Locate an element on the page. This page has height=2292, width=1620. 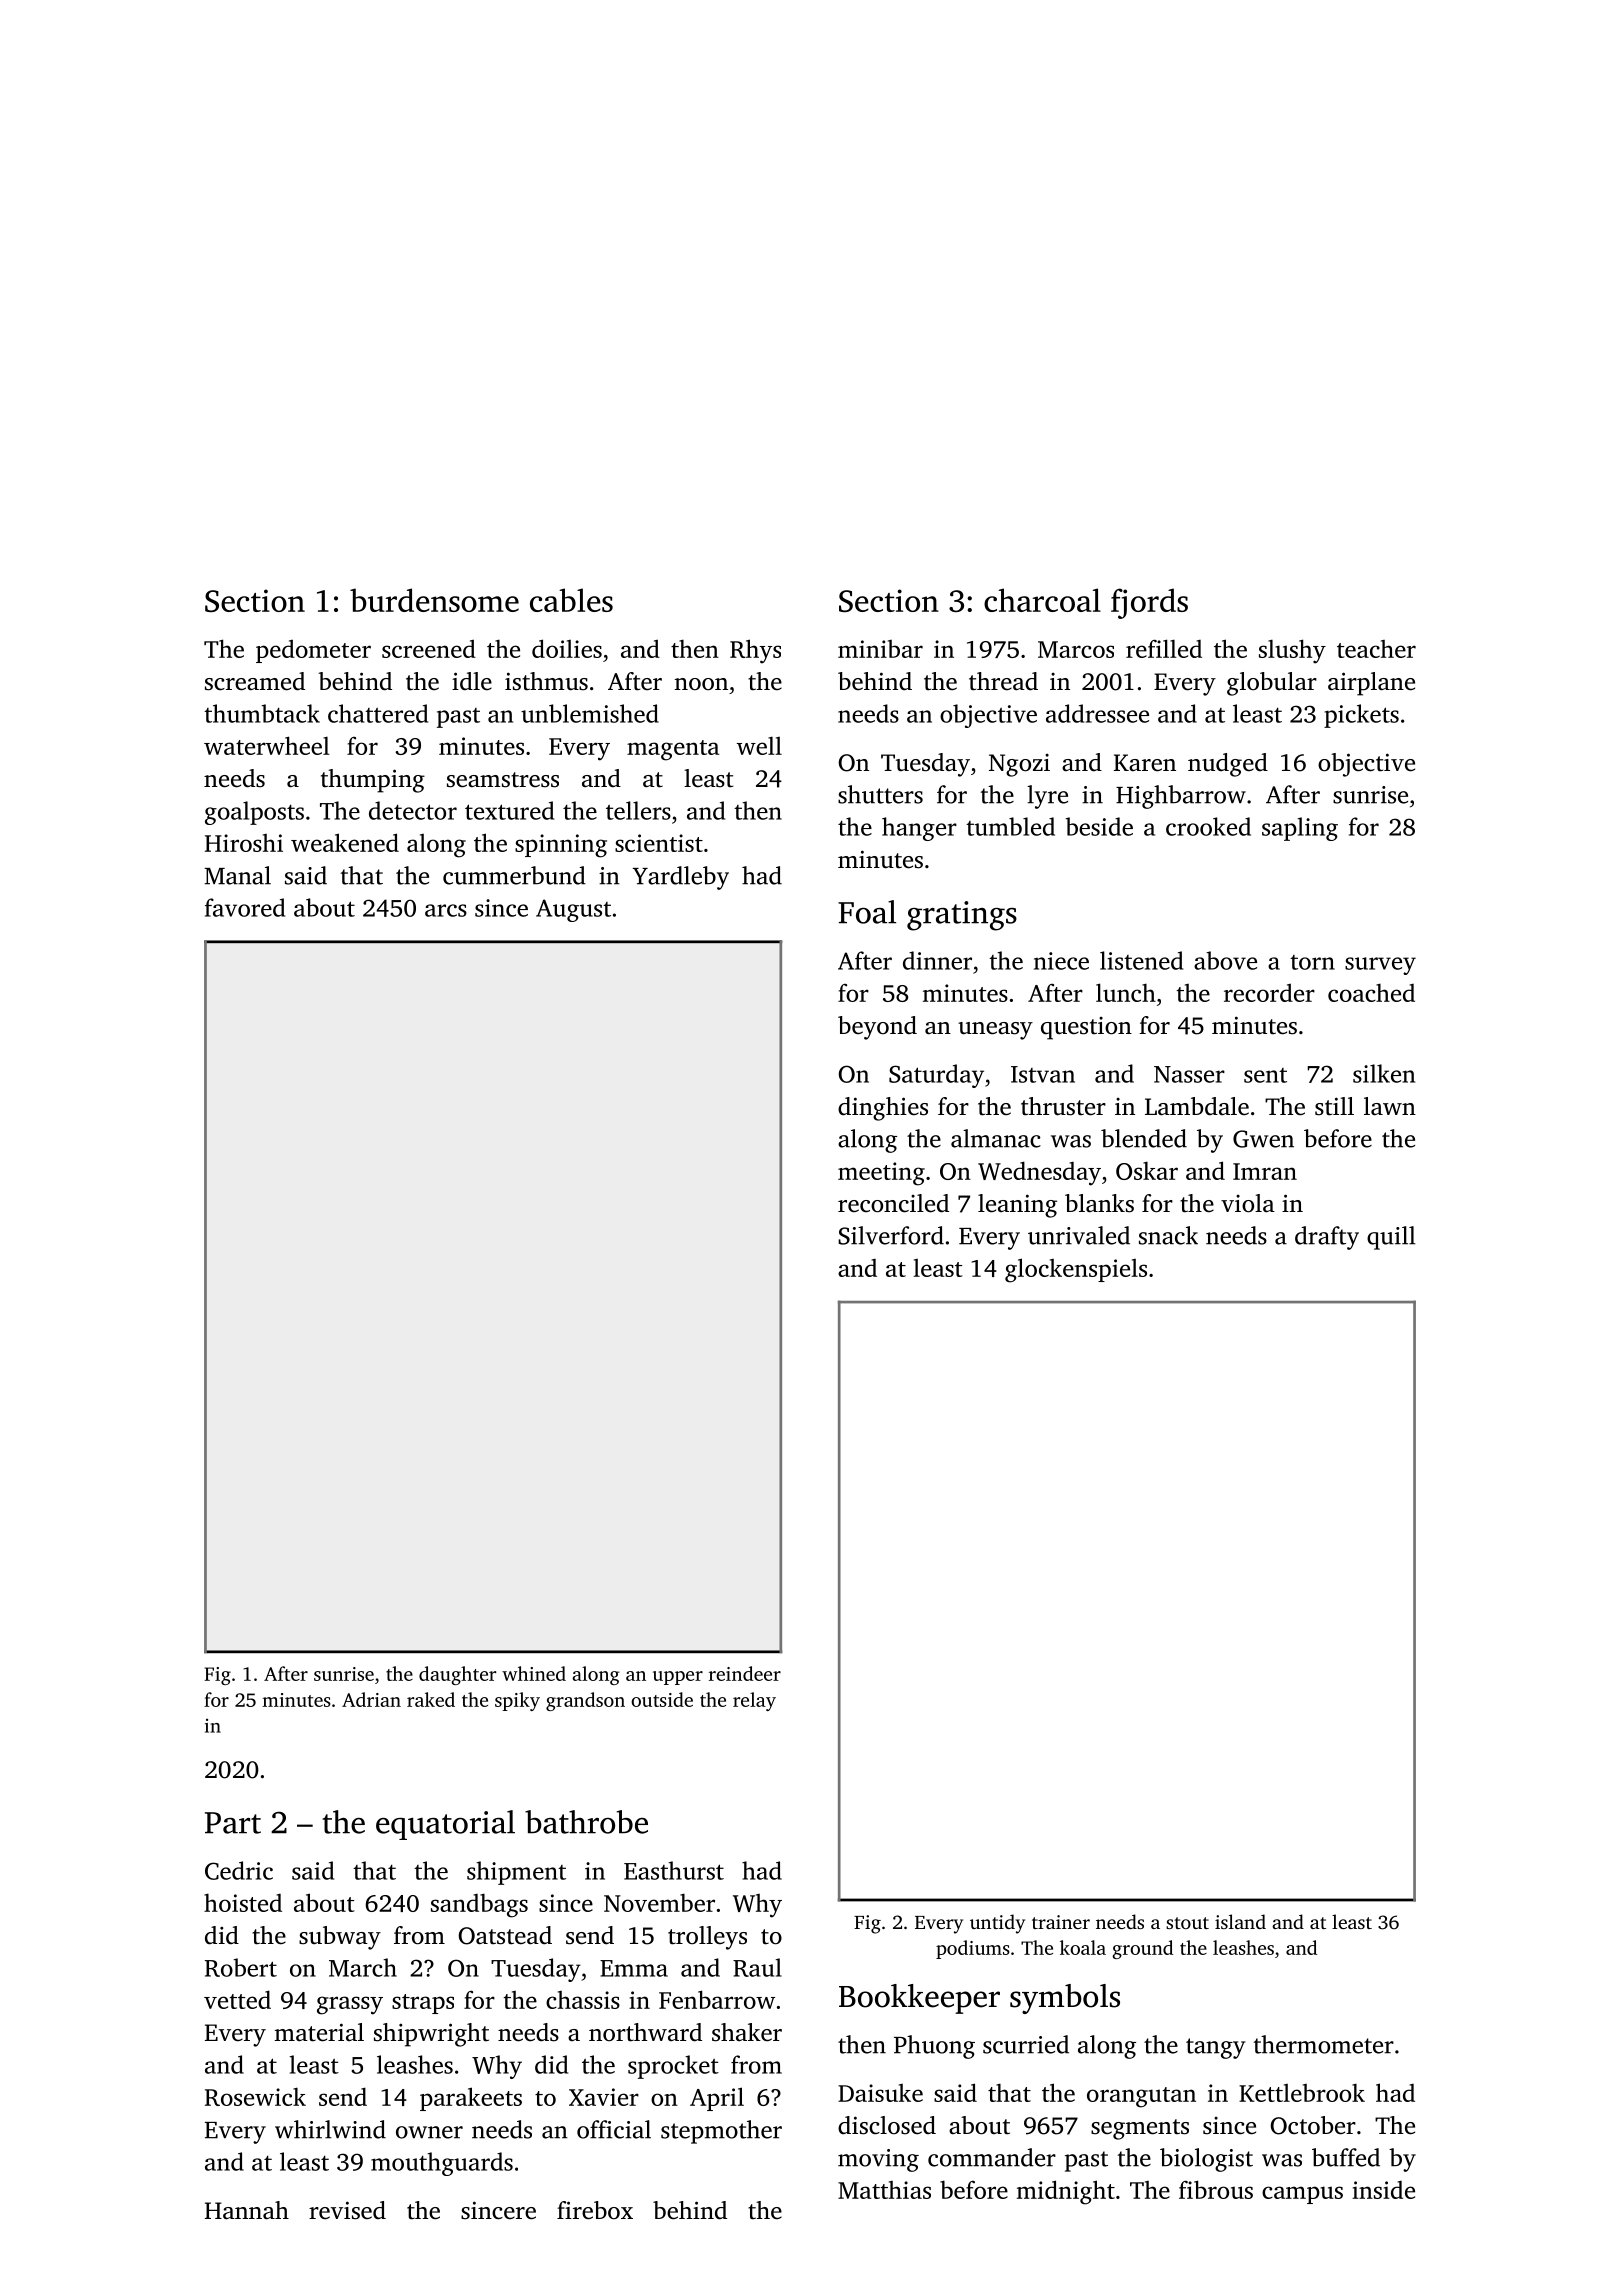
Saturday is located at coordinates (936, 1076).
